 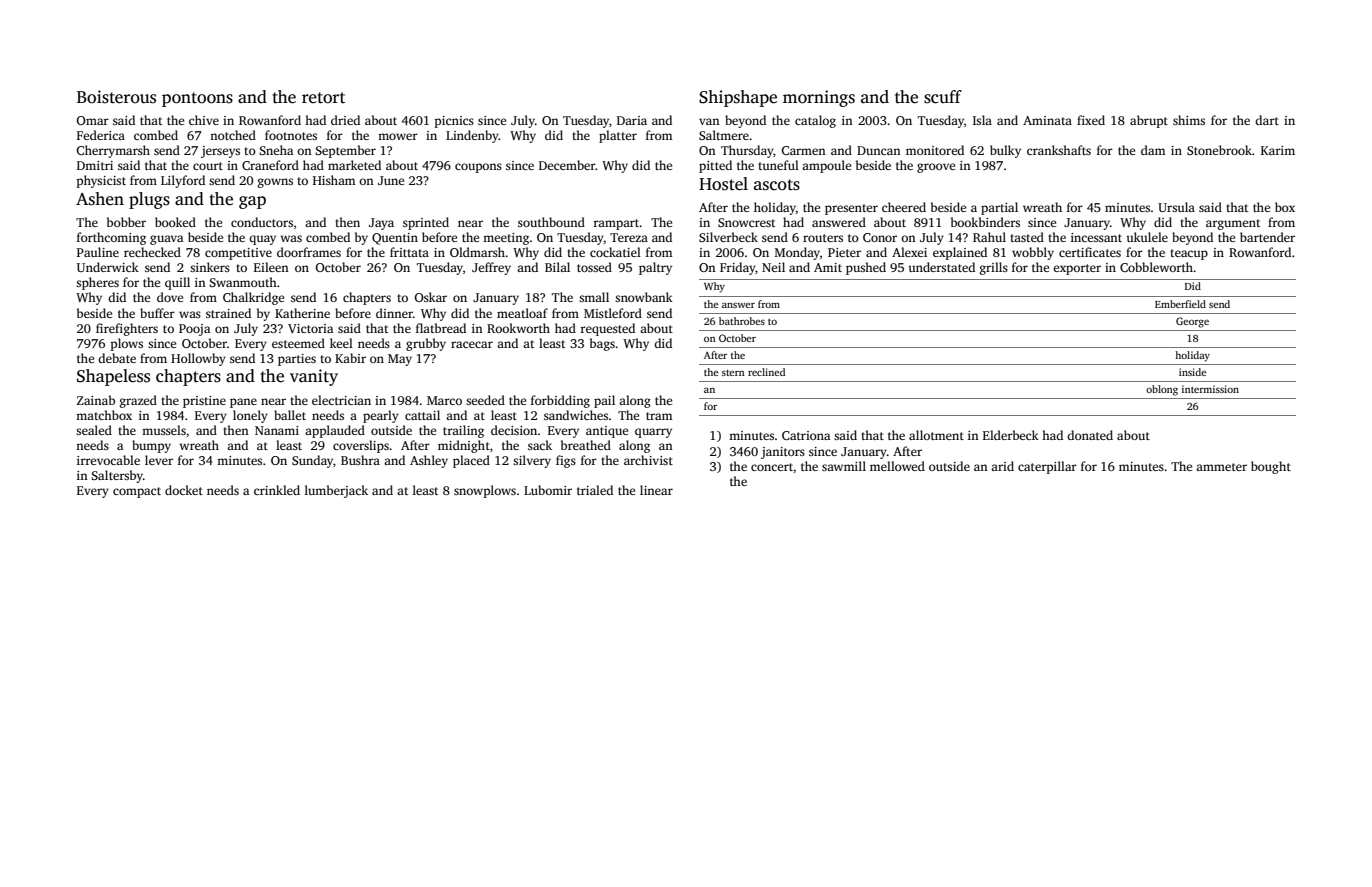 I want to click on mower, so click(x=398, y=136).
